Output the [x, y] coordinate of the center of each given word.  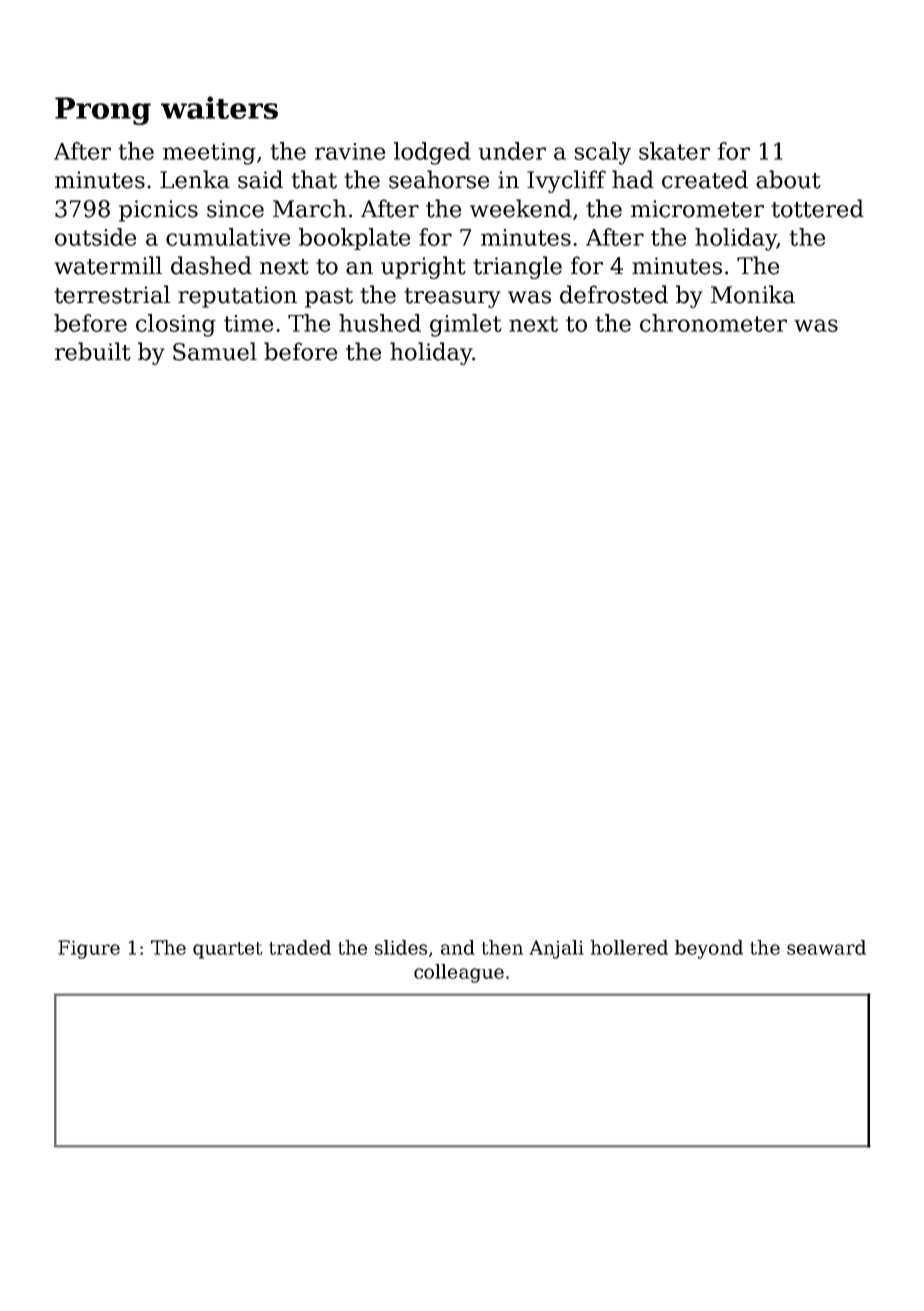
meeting [209, 154]
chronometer [713, 323]
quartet [228, 950]
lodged [432, 153]
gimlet [466, 325]
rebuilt [93, 351]
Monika [753, 294]
